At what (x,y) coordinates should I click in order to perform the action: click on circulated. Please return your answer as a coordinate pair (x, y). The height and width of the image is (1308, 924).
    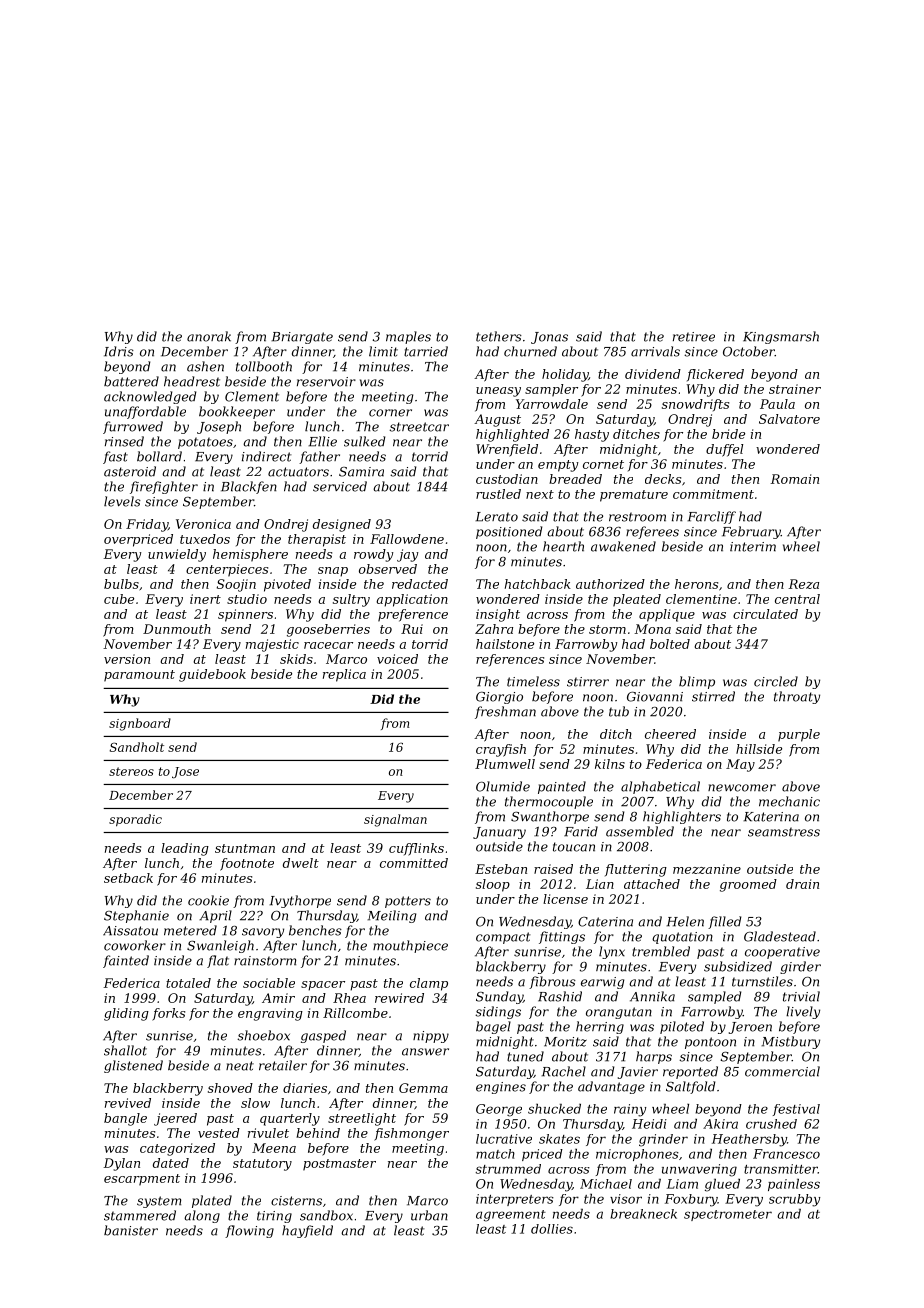
    Looking at the image, I should click on (765, 614).
